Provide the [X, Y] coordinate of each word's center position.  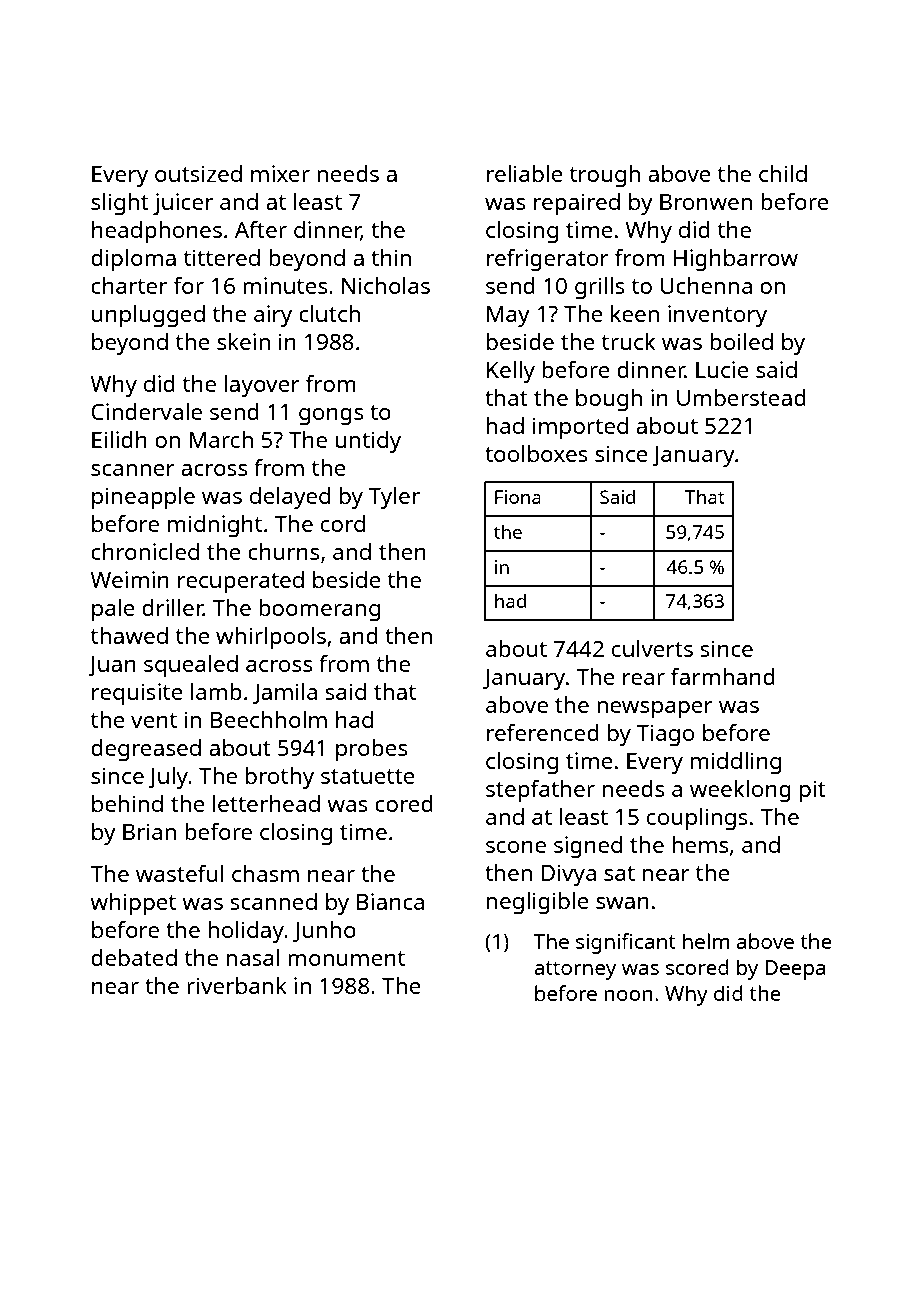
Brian [149, 831]
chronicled [145, 551]
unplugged [148, 316]
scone [516, 847]
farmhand [723, 676]
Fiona [518, 497]
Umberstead [741, 397]
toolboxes [536, 453]
